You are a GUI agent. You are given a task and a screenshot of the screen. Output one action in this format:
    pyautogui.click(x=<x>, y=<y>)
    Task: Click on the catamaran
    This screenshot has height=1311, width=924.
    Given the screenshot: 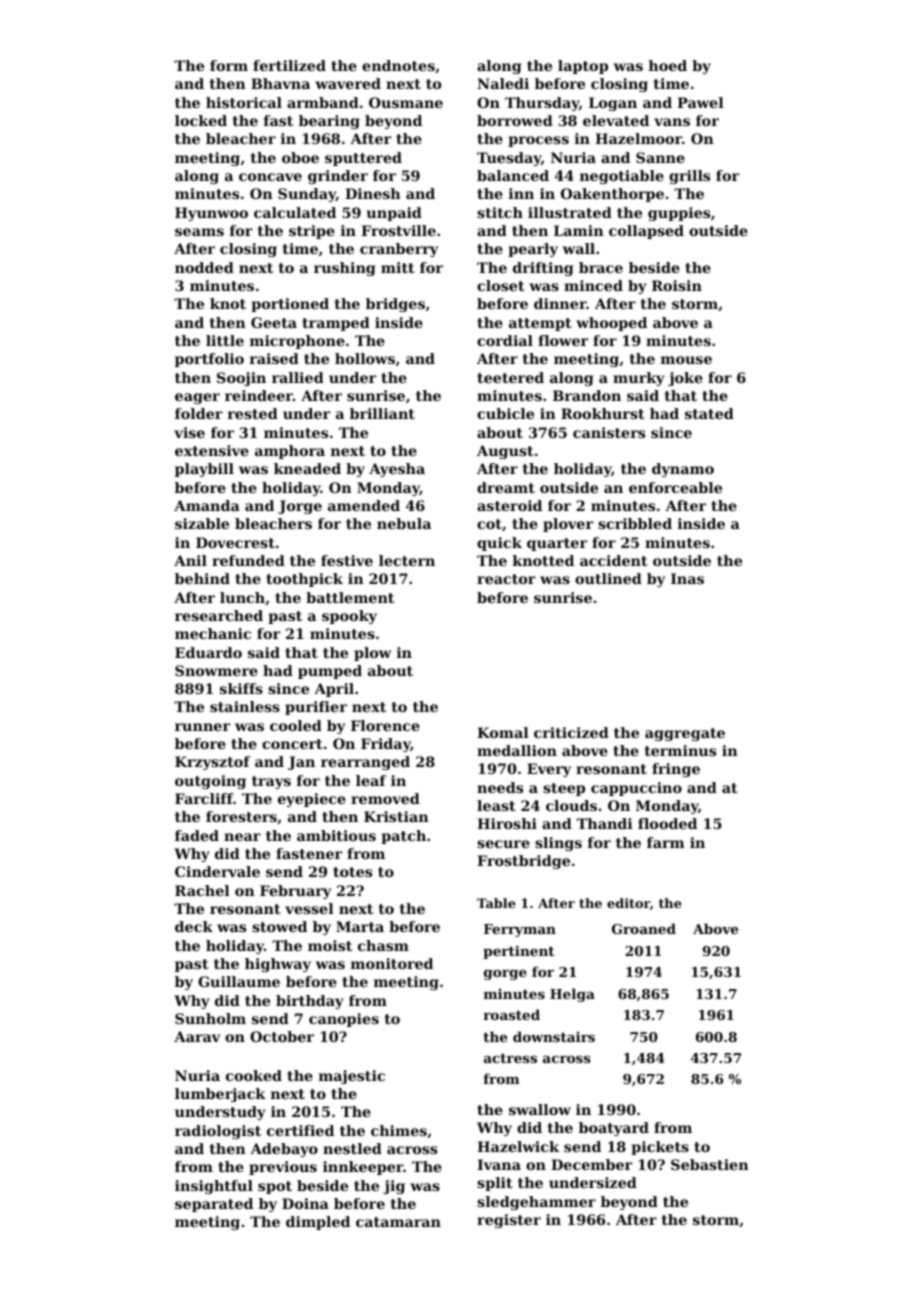 What is the action you would take?
    pyautogui.click(x=398, y=1222)
